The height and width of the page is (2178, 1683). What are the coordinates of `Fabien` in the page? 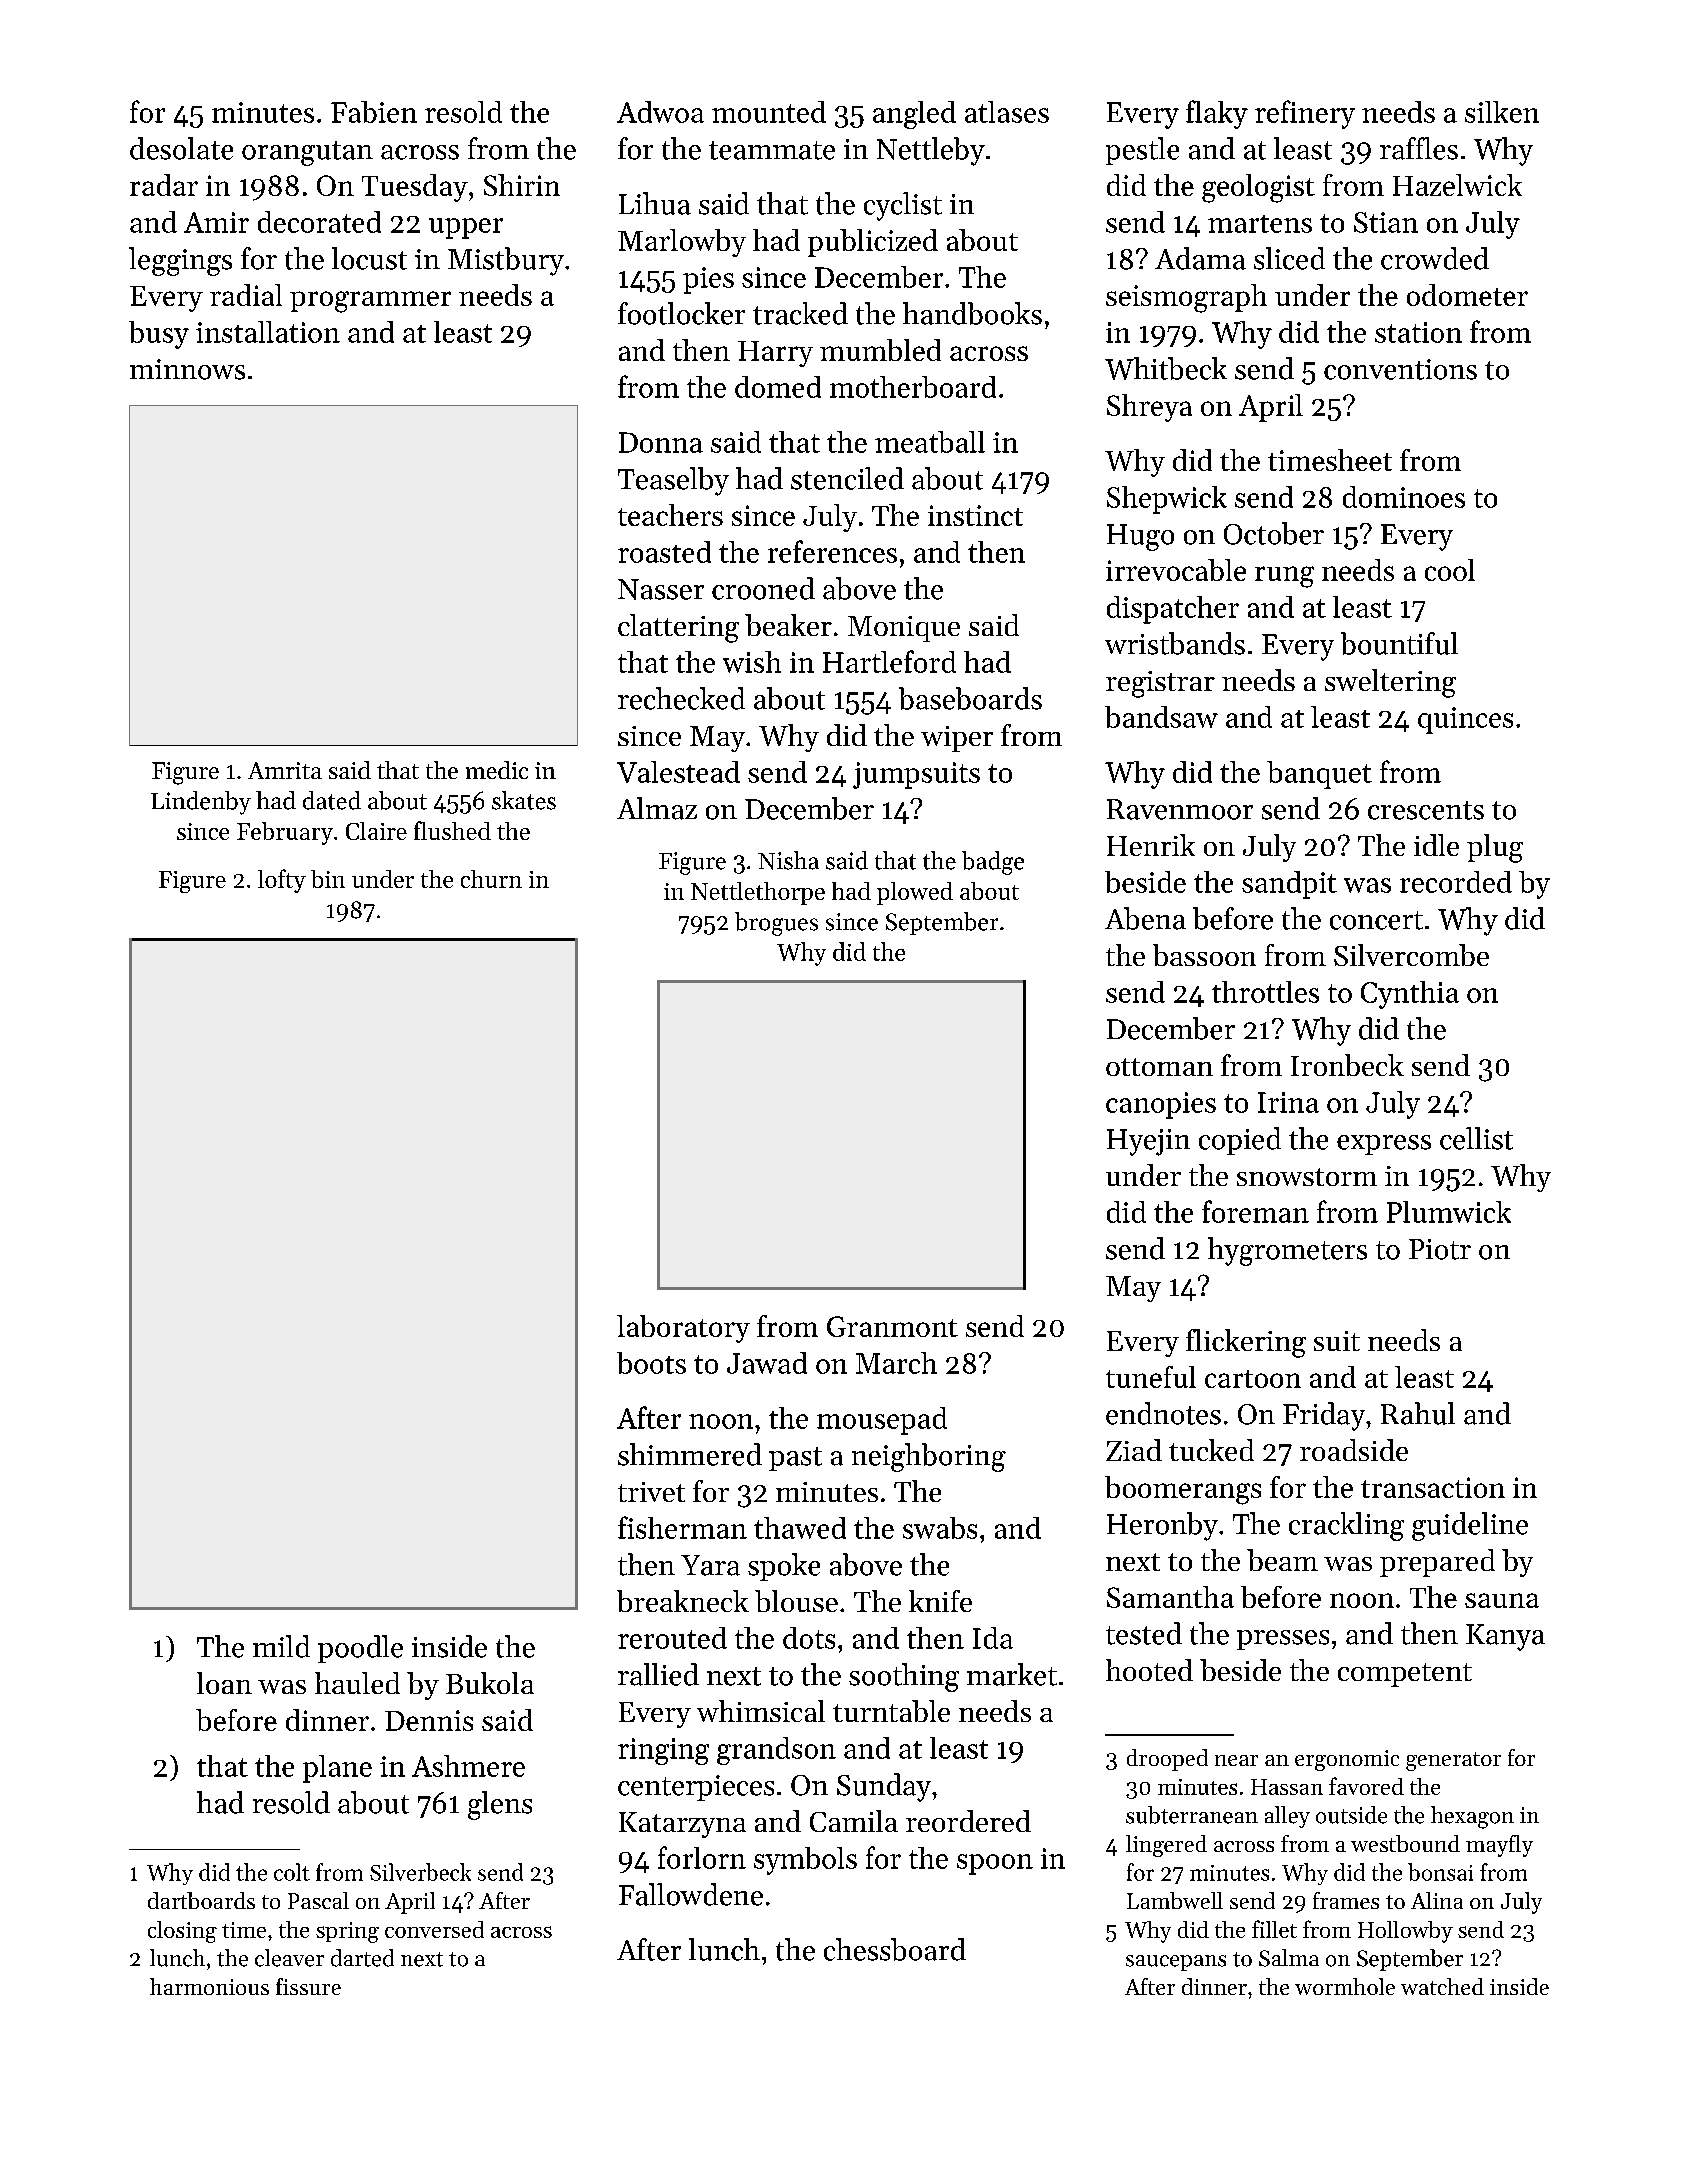 It's located at (374, 112).
